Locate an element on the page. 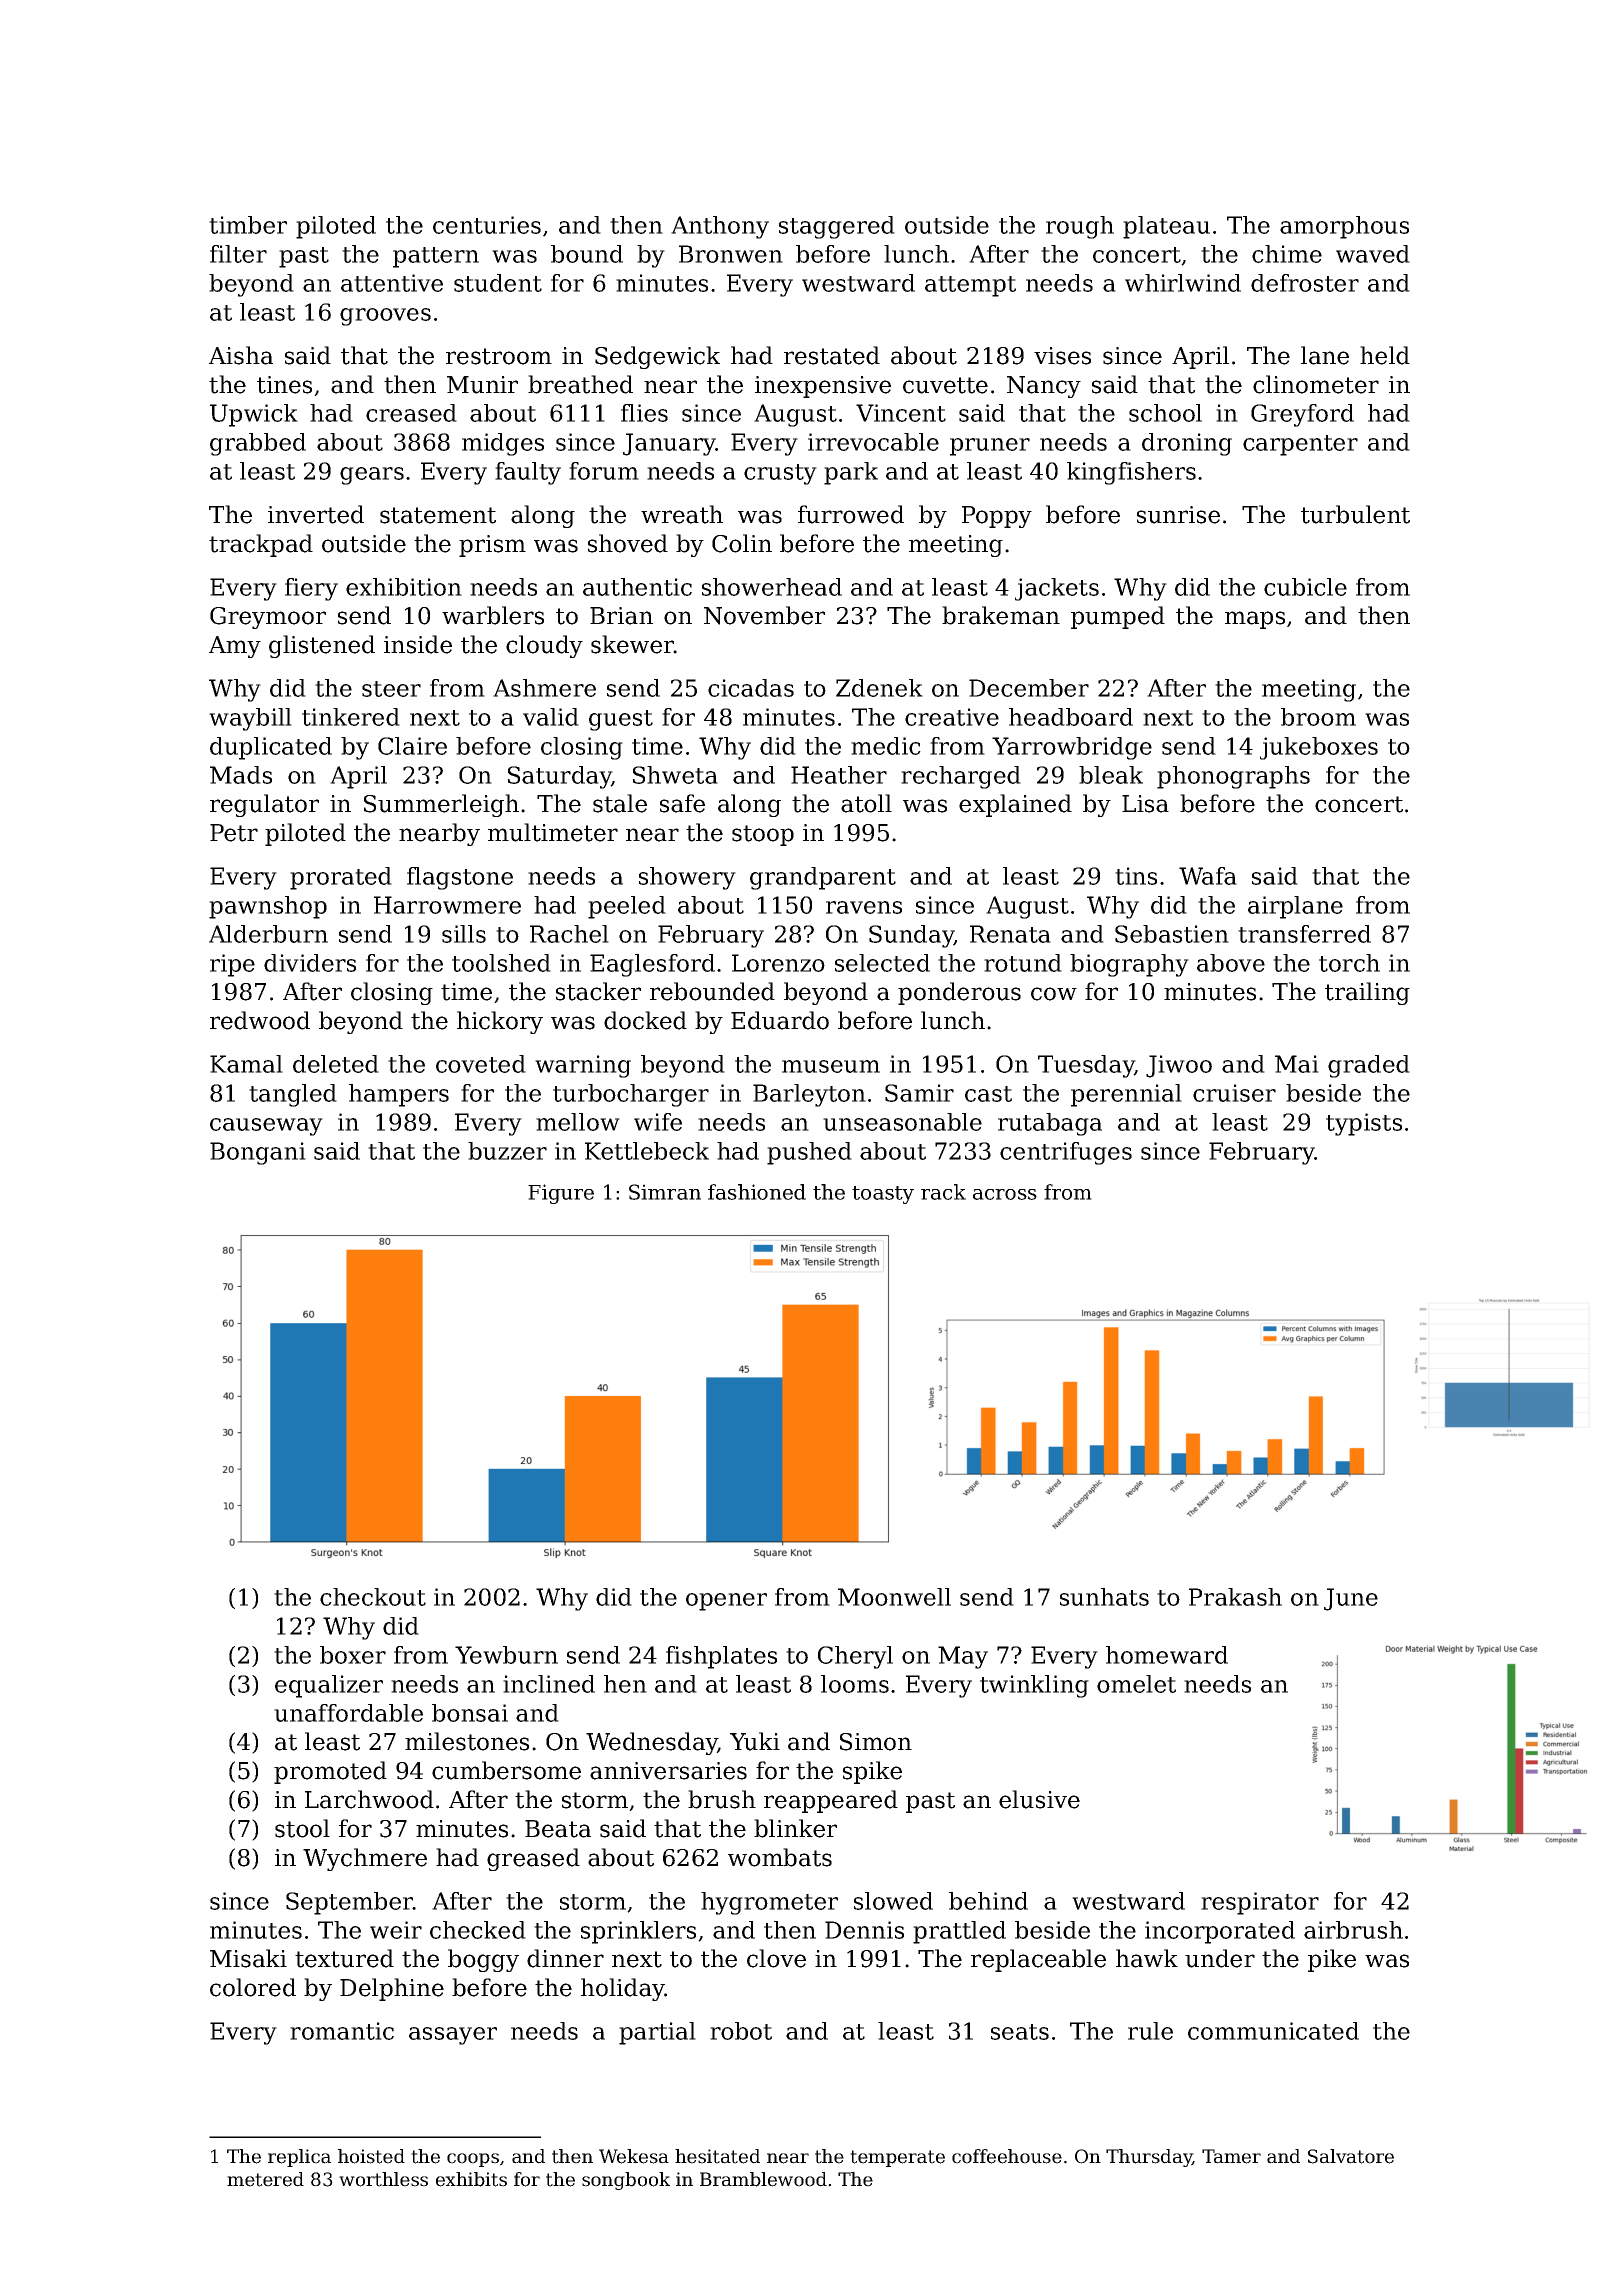 This document has height=2292, width=1620. museum is located at coordinates (831, 1066).
